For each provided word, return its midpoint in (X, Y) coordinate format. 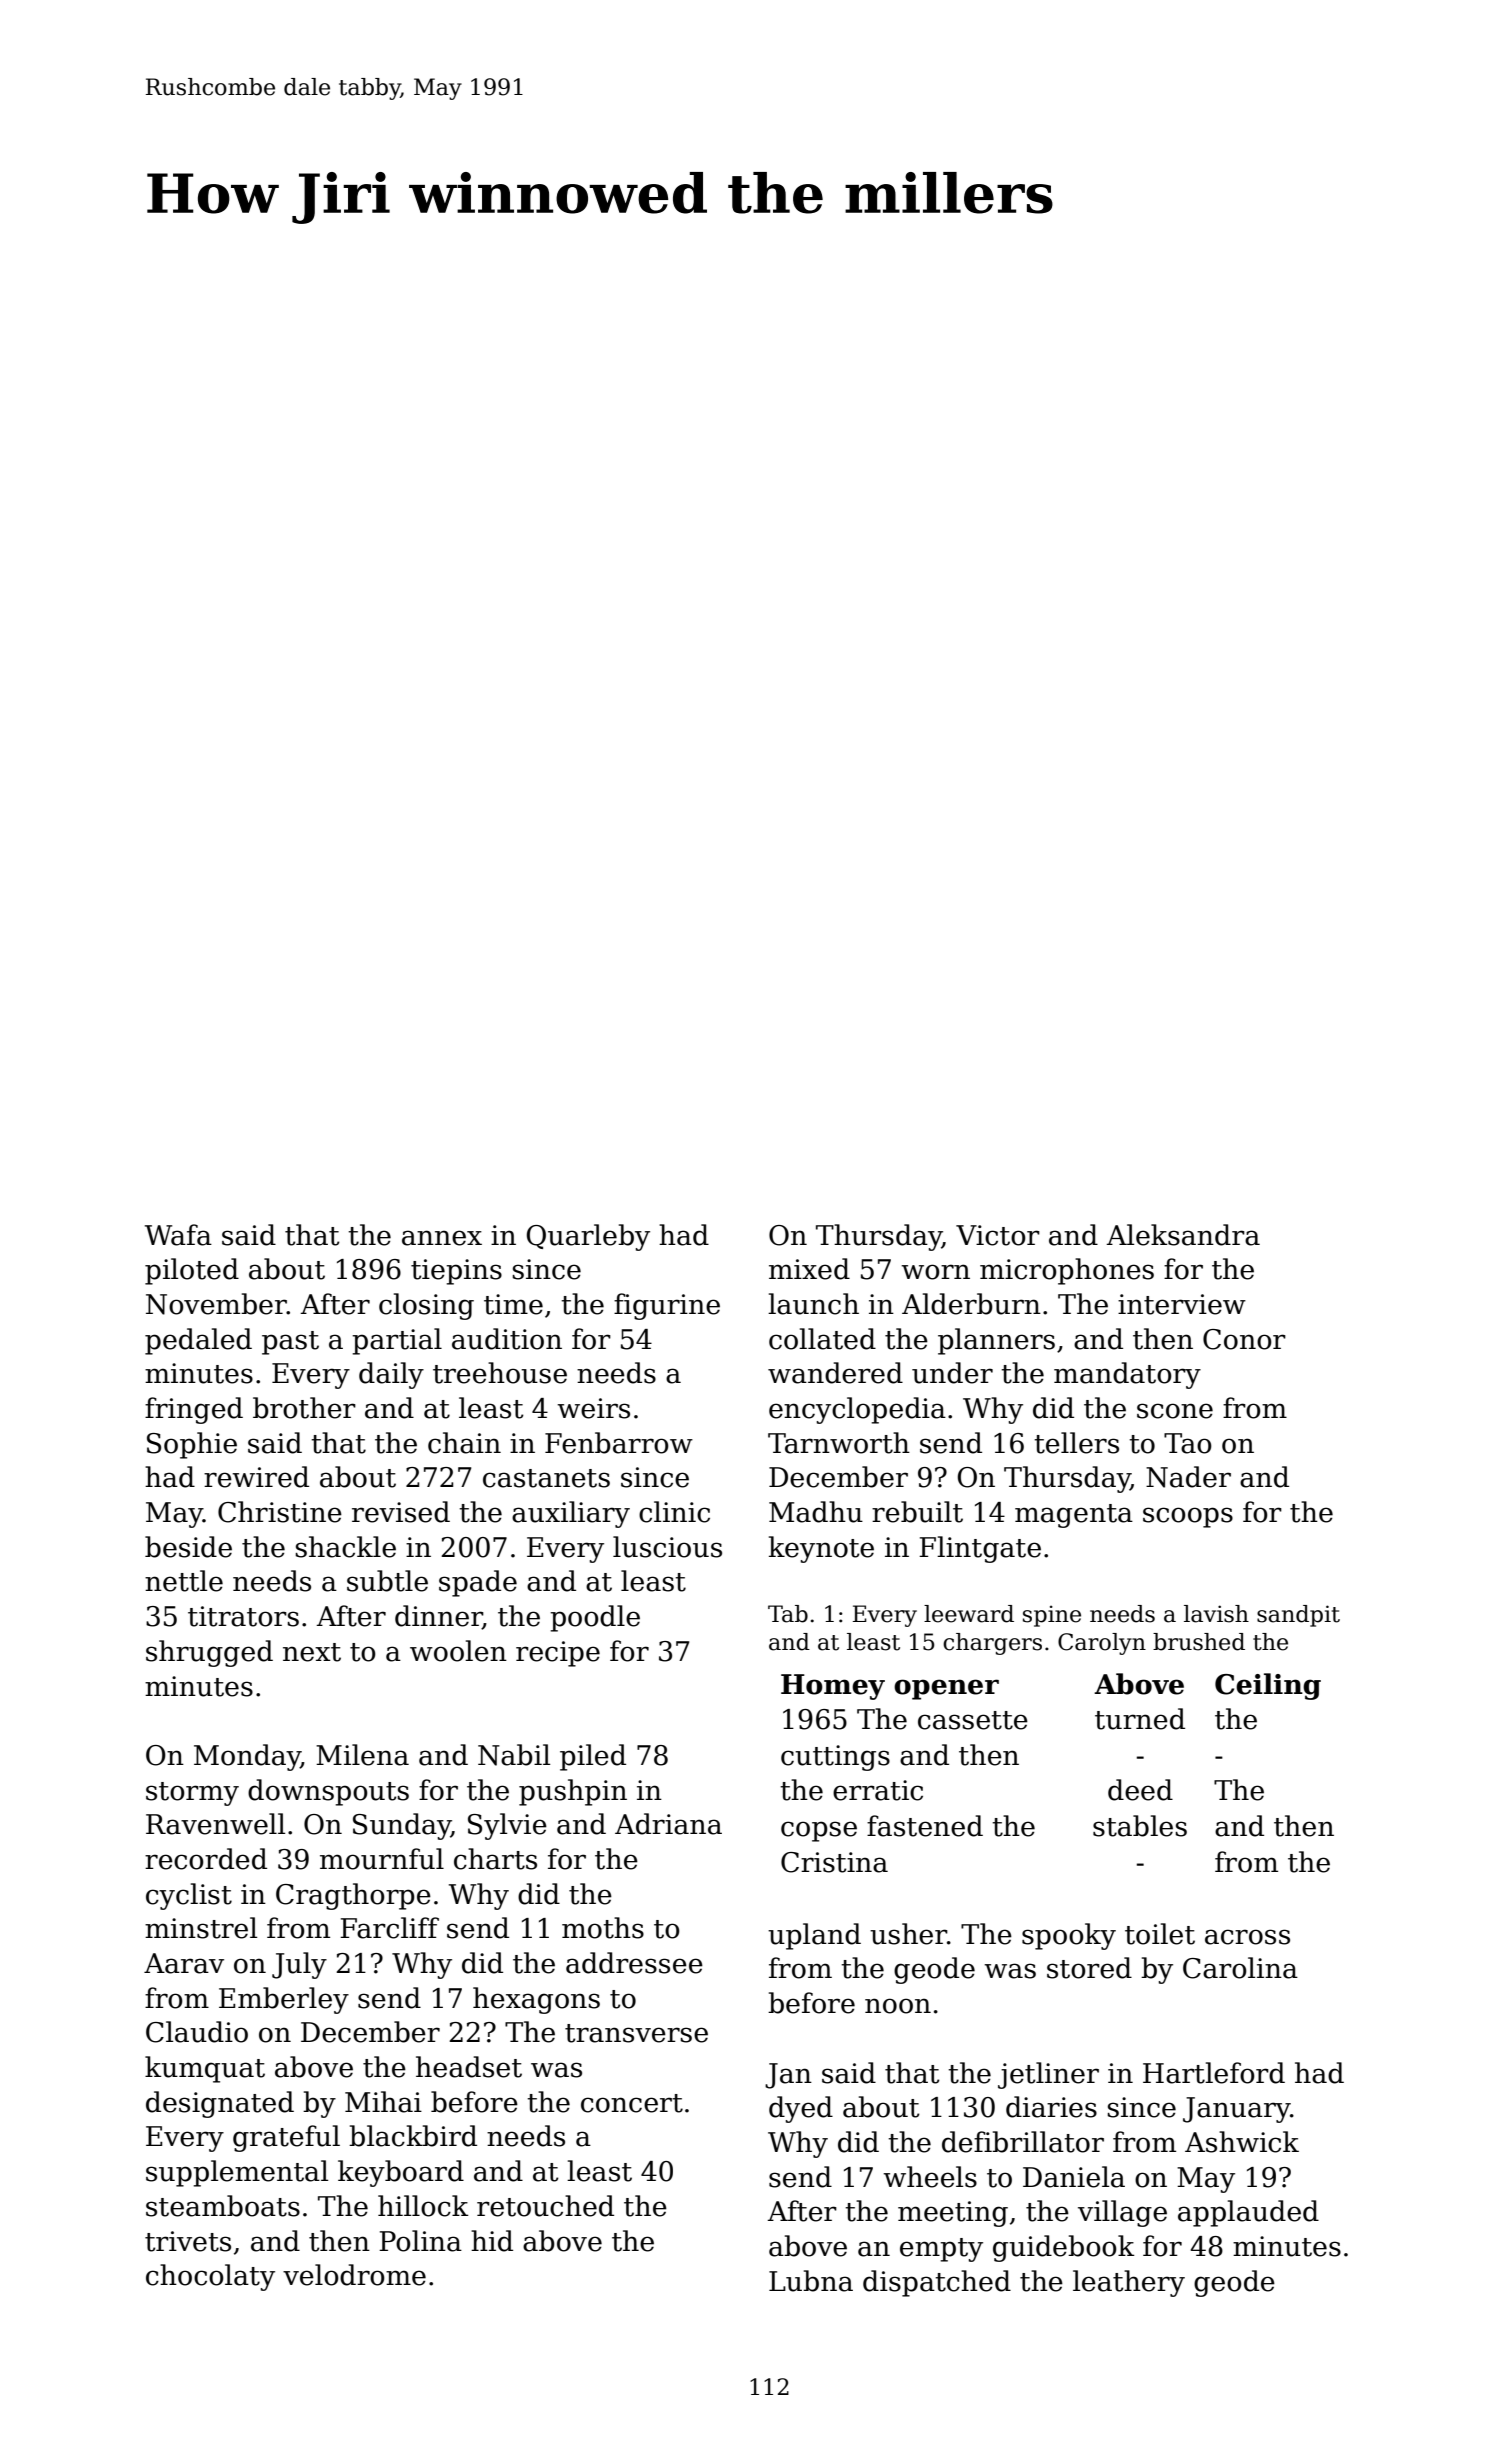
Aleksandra (1183, 1235)
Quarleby (588, 1237)
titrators (243, 1616)
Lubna (811, 2281)
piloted (192, 1271)
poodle (595, 1618)
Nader (1188, 1477)
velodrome (354, 2275)
